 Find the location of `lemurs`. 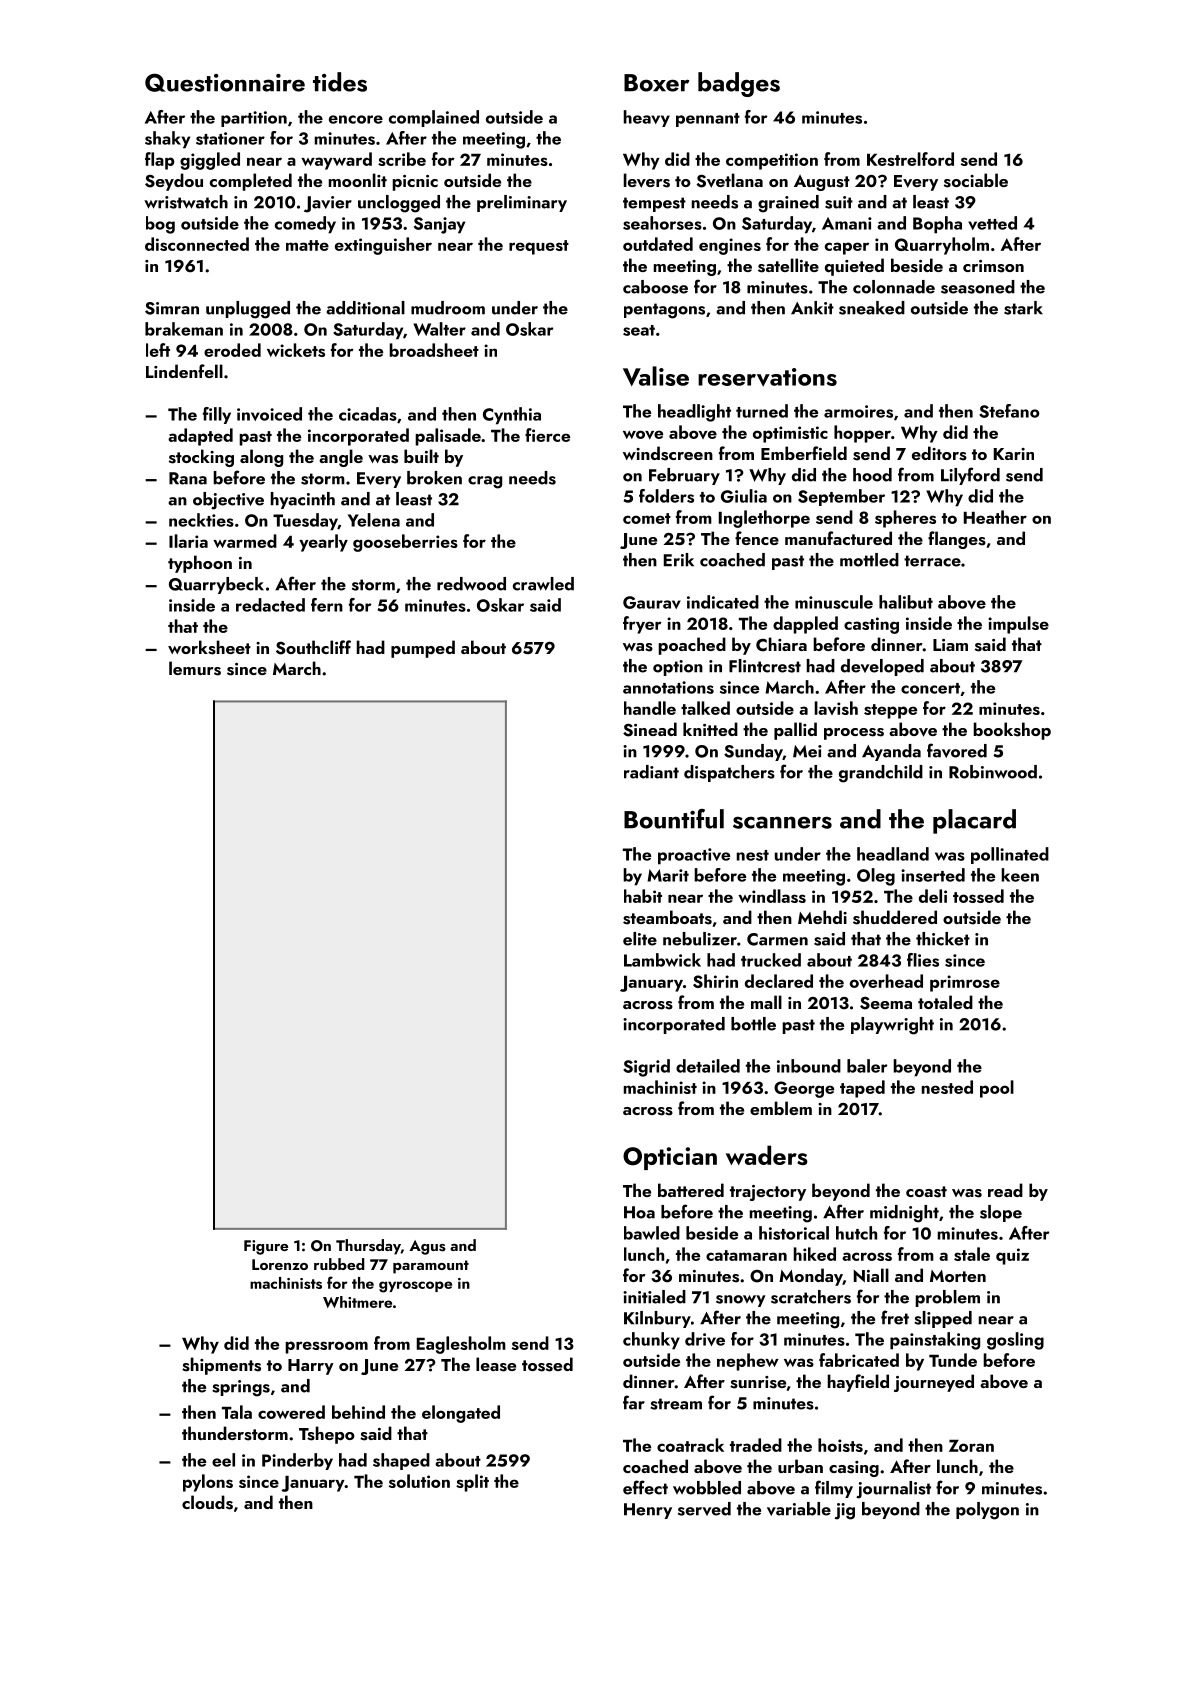

lemurs is located at coordinates (195, 668).
